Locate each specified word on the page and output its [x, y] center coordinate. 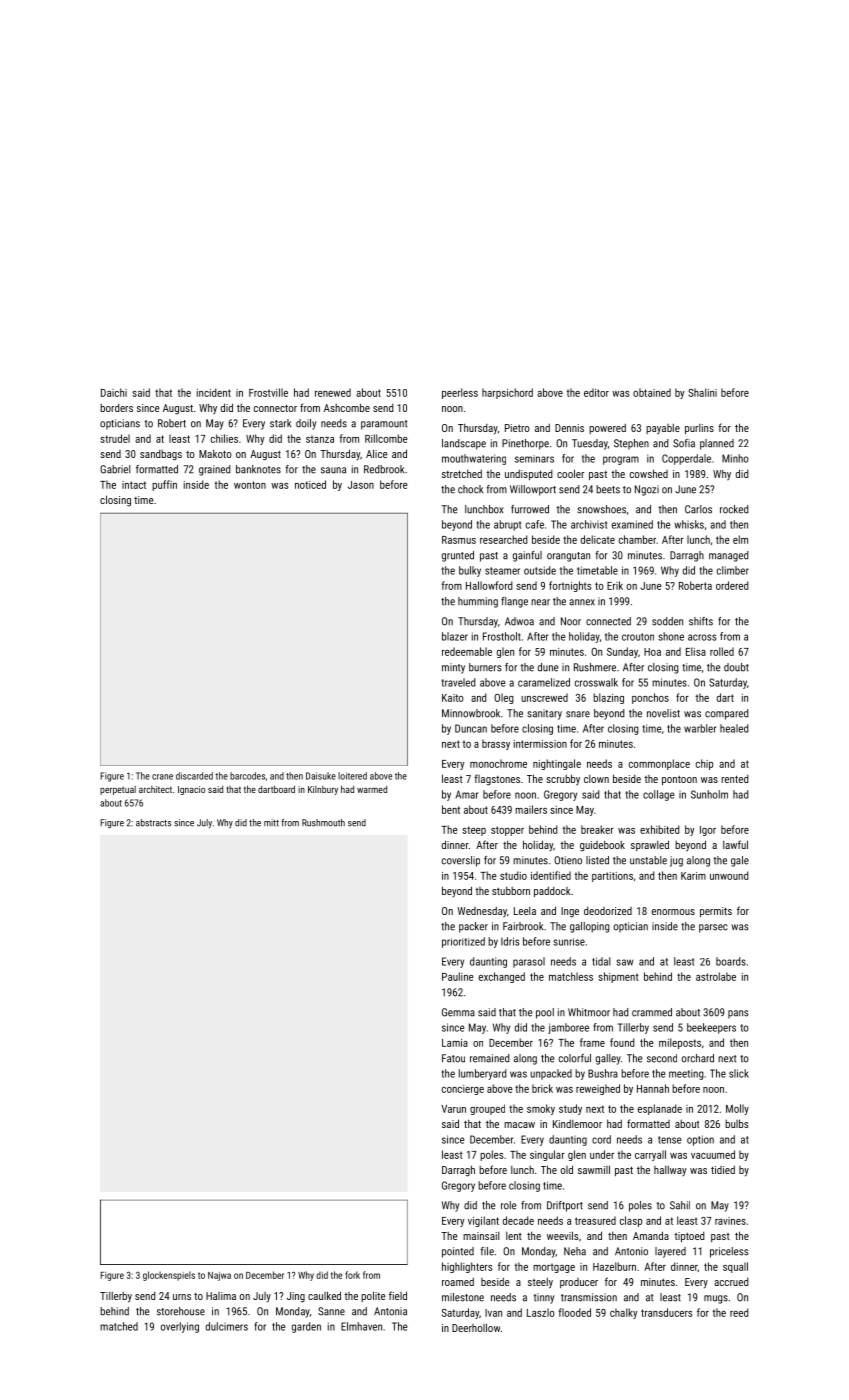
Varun [453, 1109]
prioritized [463, 942]
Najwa [219, 1276]
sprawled [650, 845]
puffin [164, 485]
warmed [372, 789]
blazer [455, 636]
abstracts [153, 823]
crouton [638, 637]
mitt [271, 822]
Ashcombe [347, 407]
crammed [652, 1012]
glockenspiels [169, 1276]
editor [596, 392]
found [622, 1042]
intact [134, 485]
